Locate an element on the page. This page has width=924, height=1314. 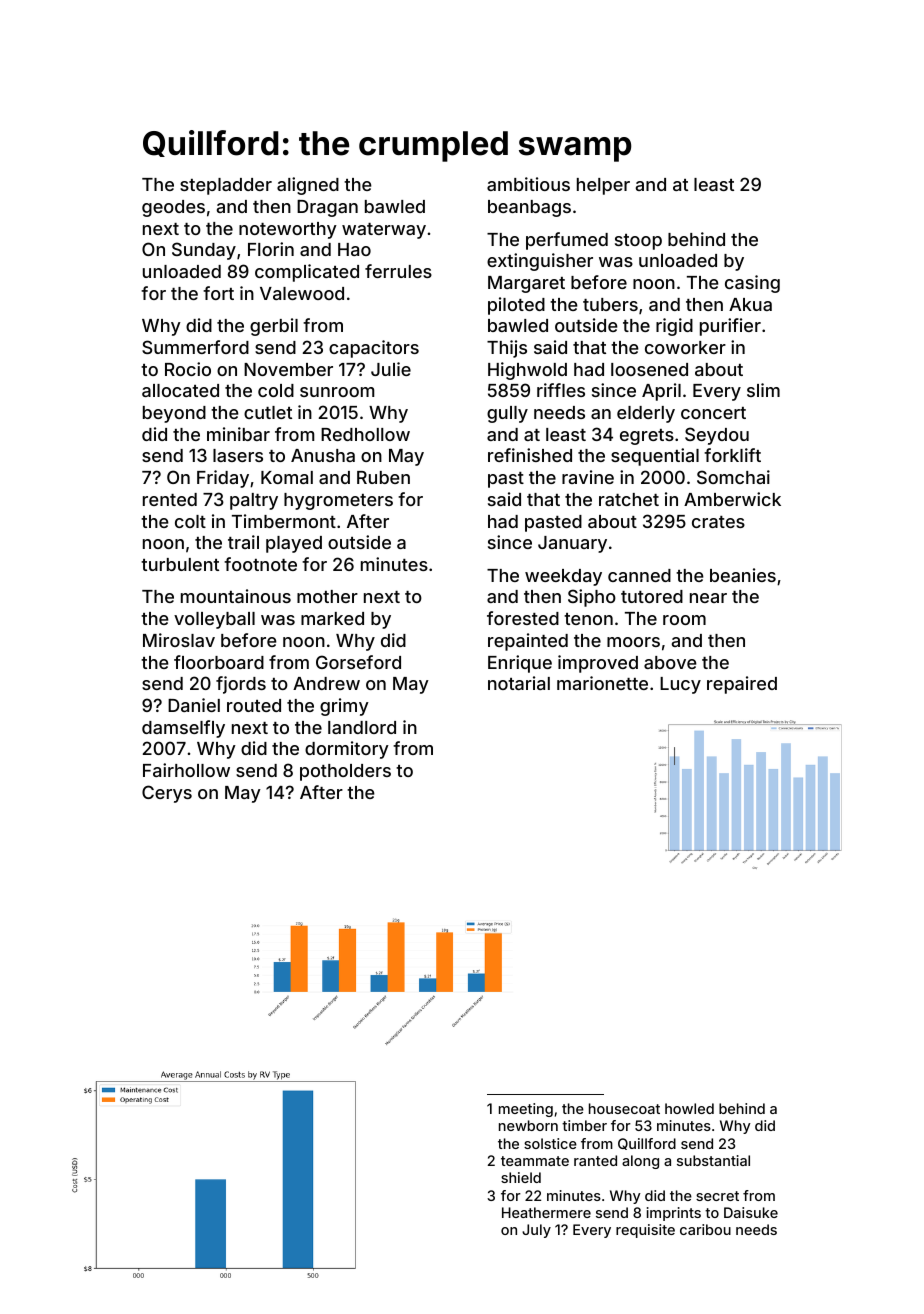
Summerford is located at coordinates (195, 347).
